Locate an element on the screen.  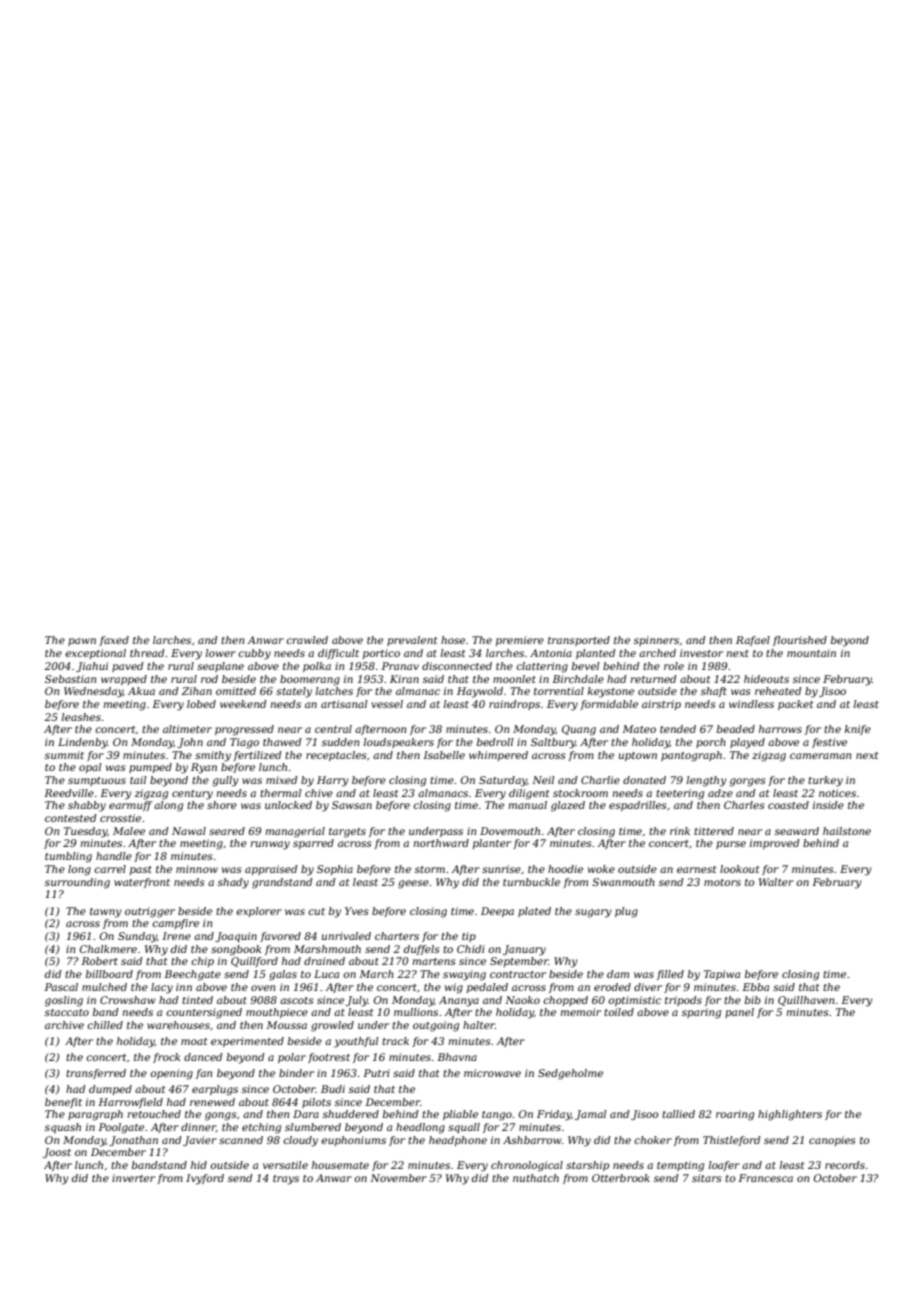
records is located at coordinates (845, 1165).
